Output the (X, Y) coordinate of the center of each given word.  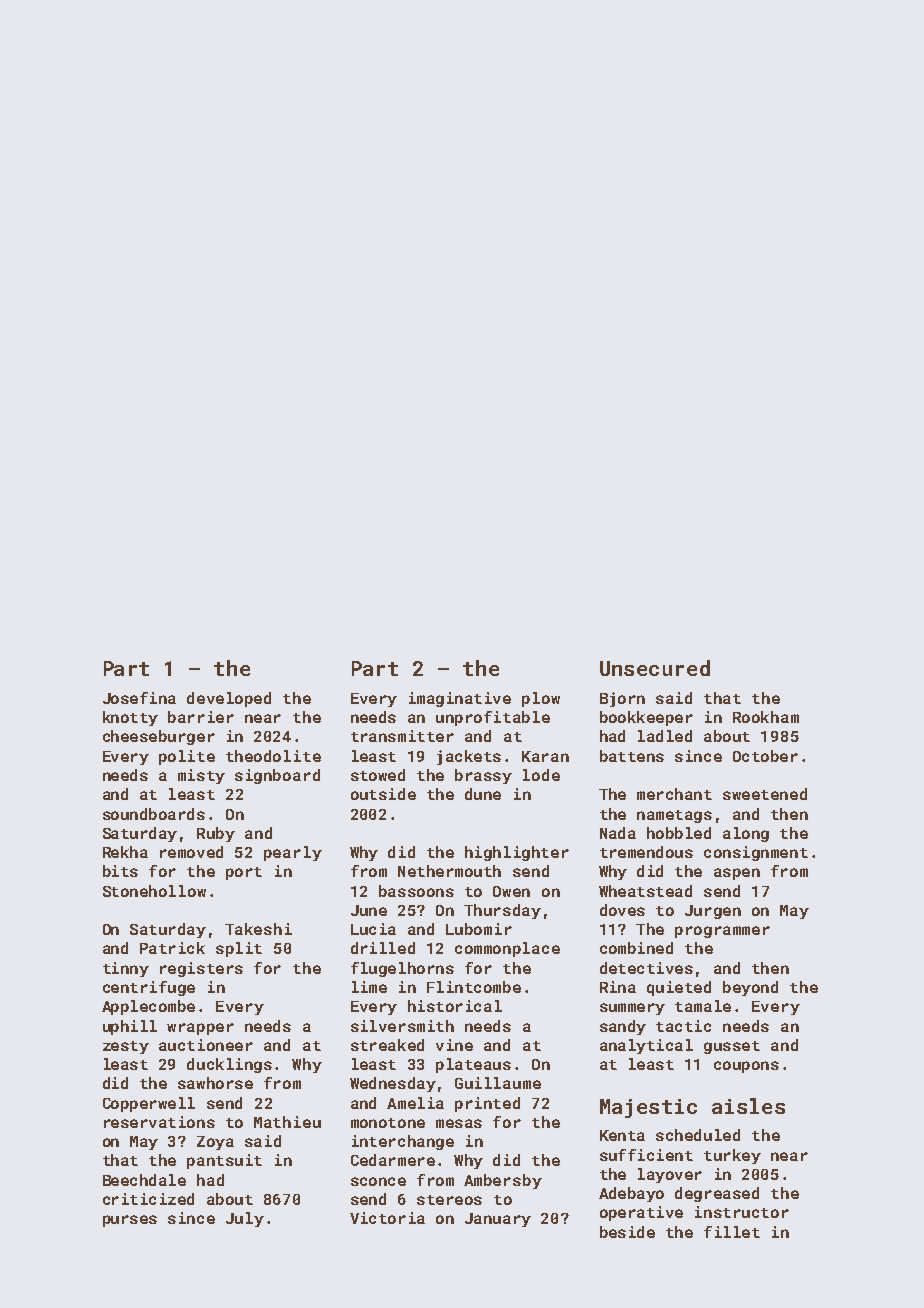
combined (636, 948)
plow (541, 699)
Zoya (215, 1143)
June (369, 910)
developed (229, 699)
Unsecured (655, 668)
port (244, 873)
